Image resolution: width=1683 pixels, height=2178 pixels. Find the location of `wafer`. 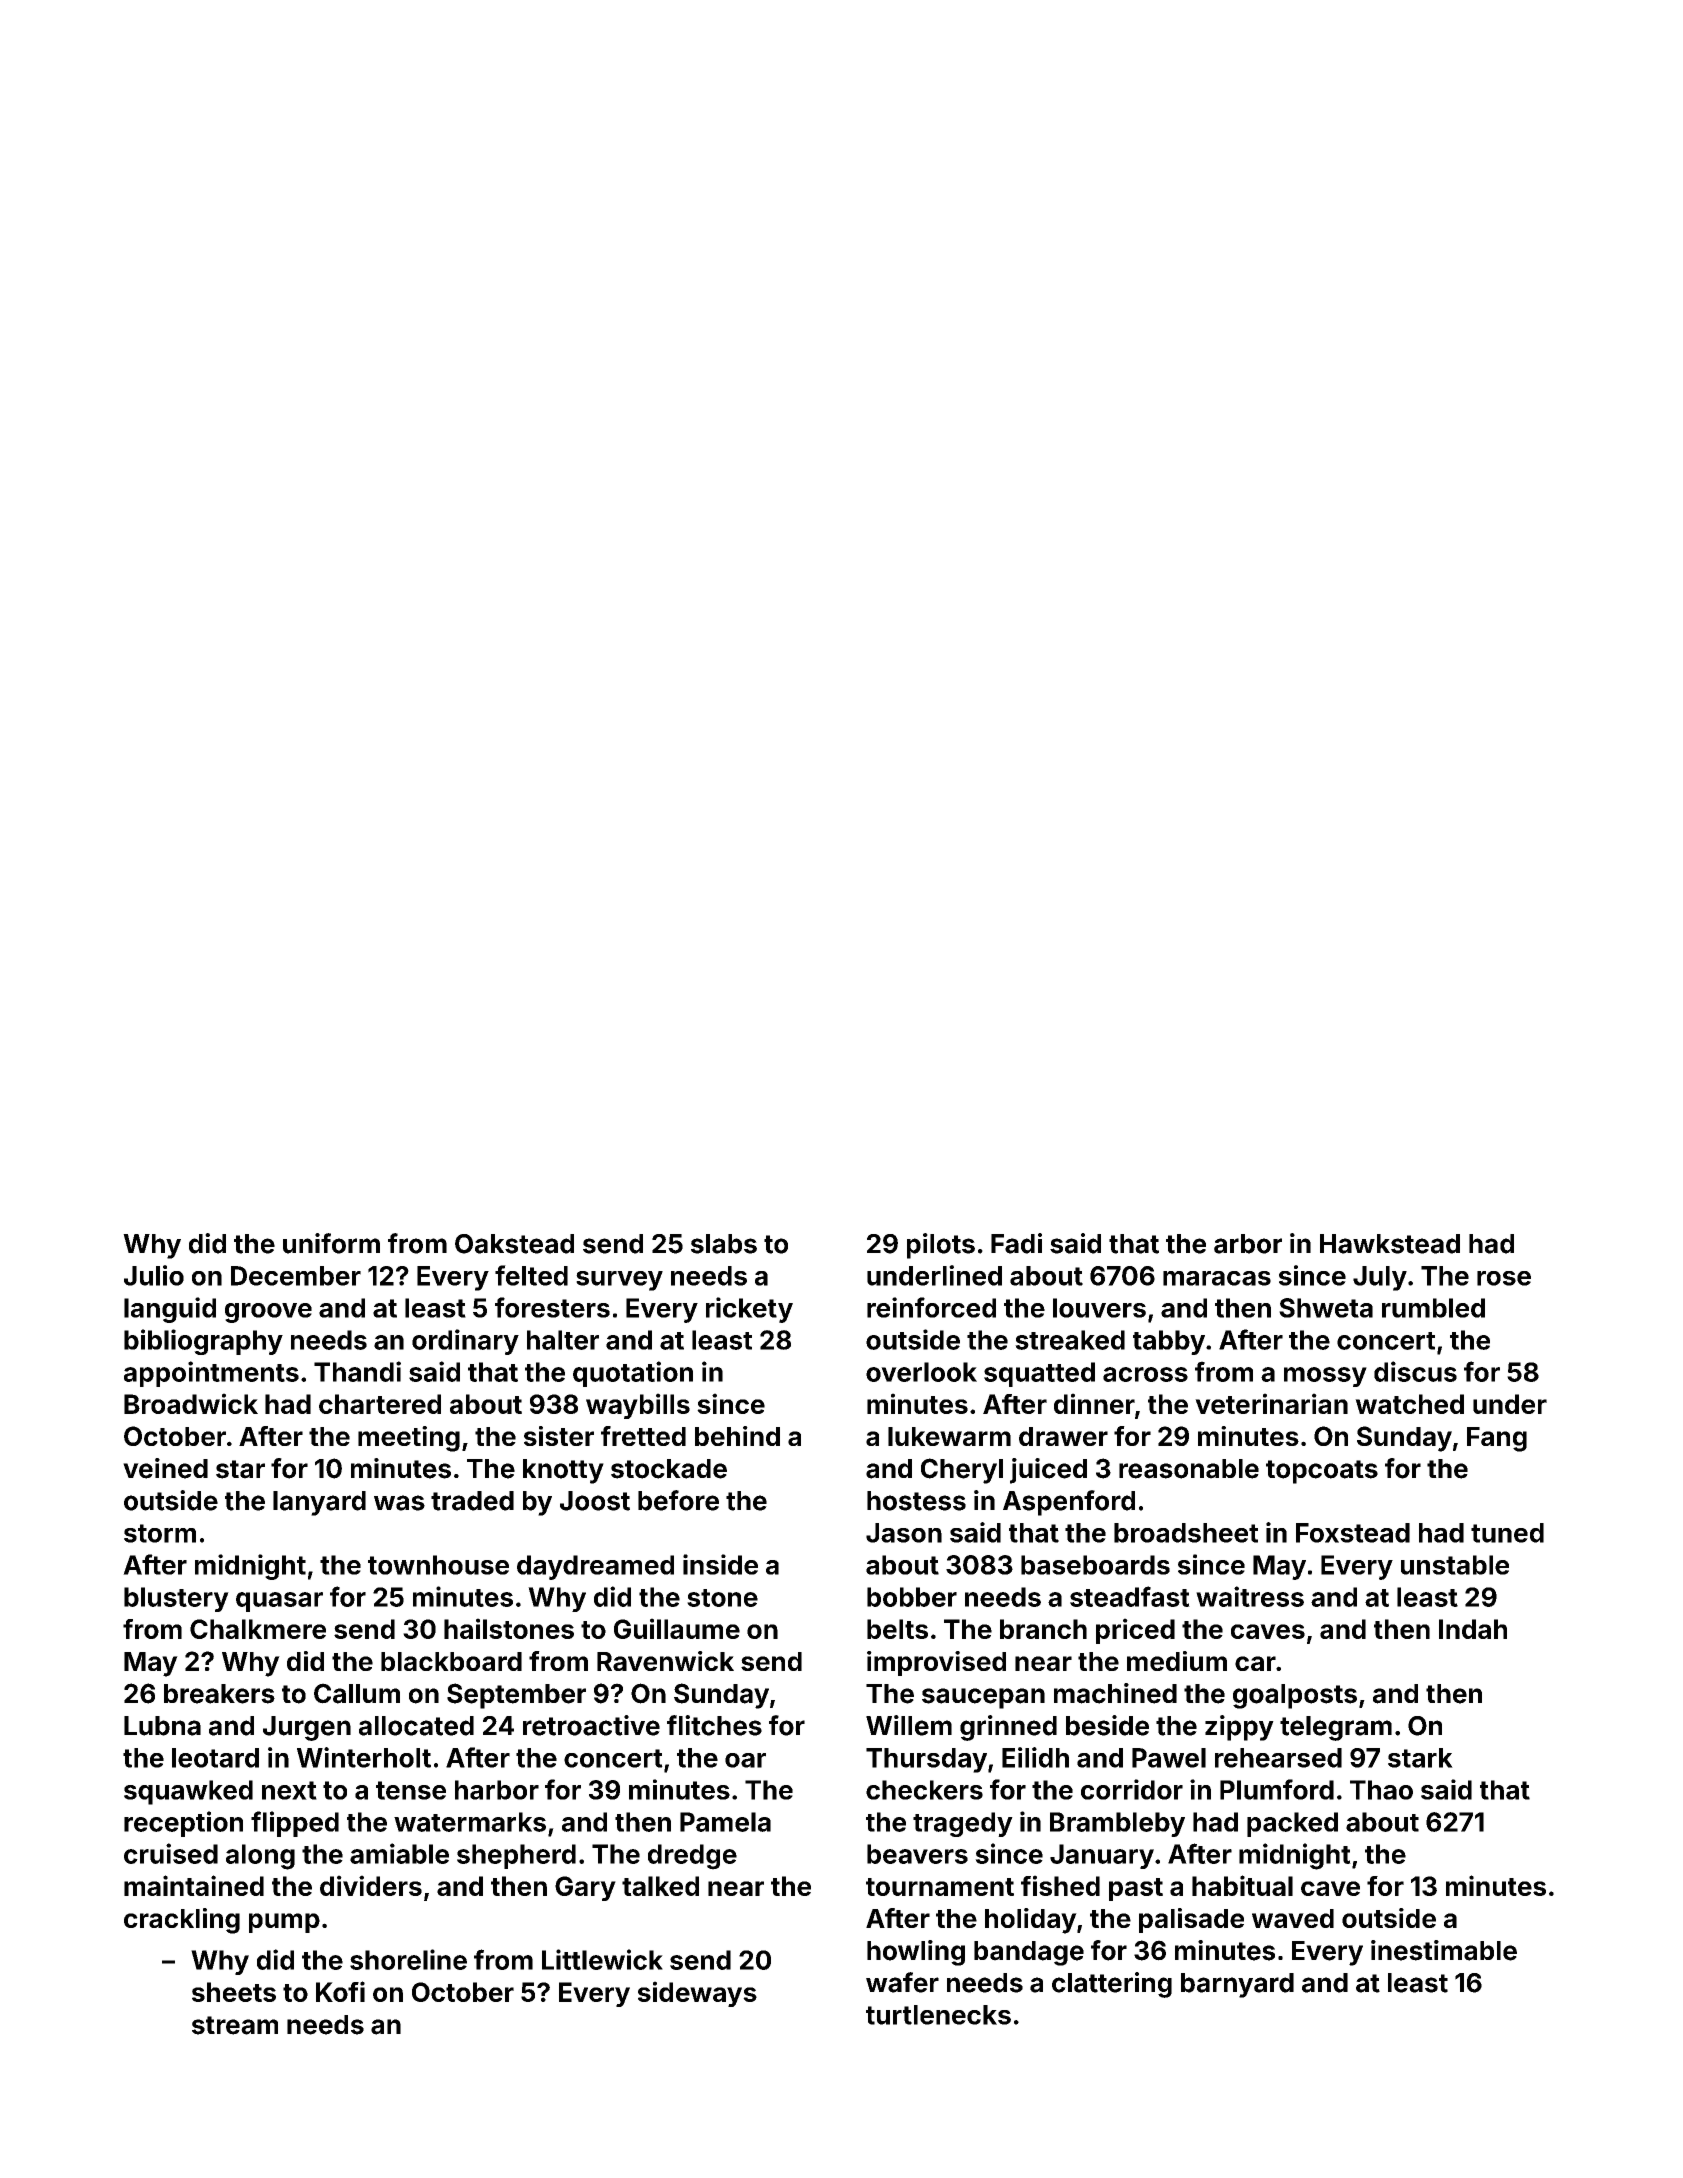

wafer is located at coordinates (902, 1982).
